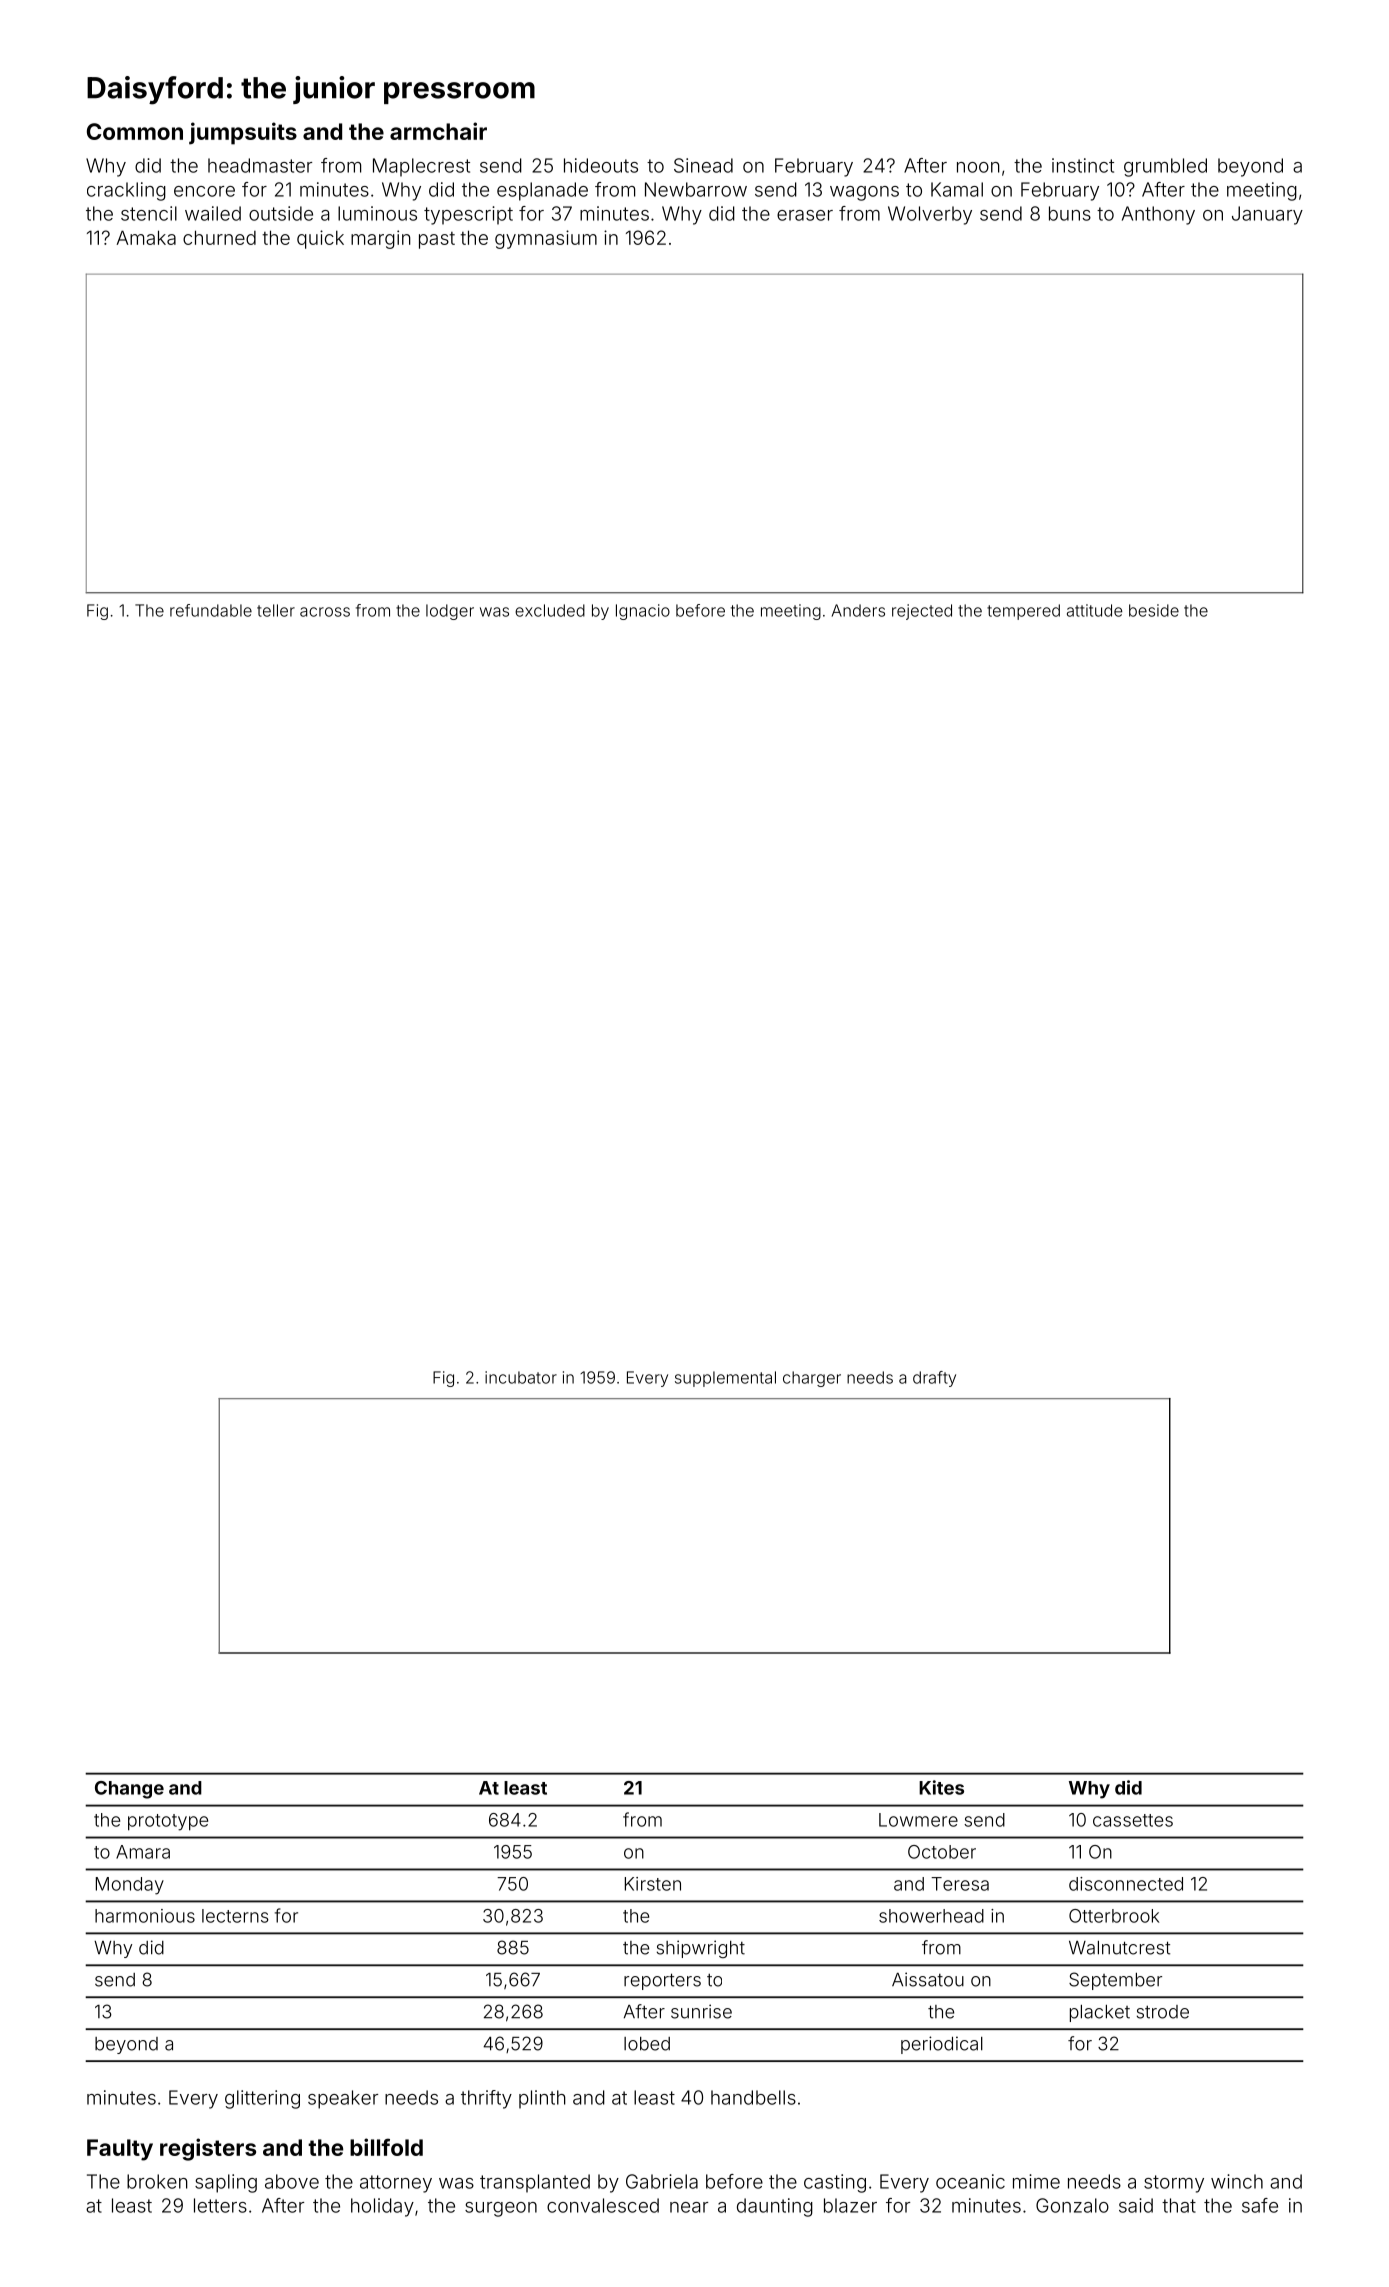  What do you see at coordinates (934, 1379) in the screenshot?
I see `drafty` at bounding box center [934, 1379].
